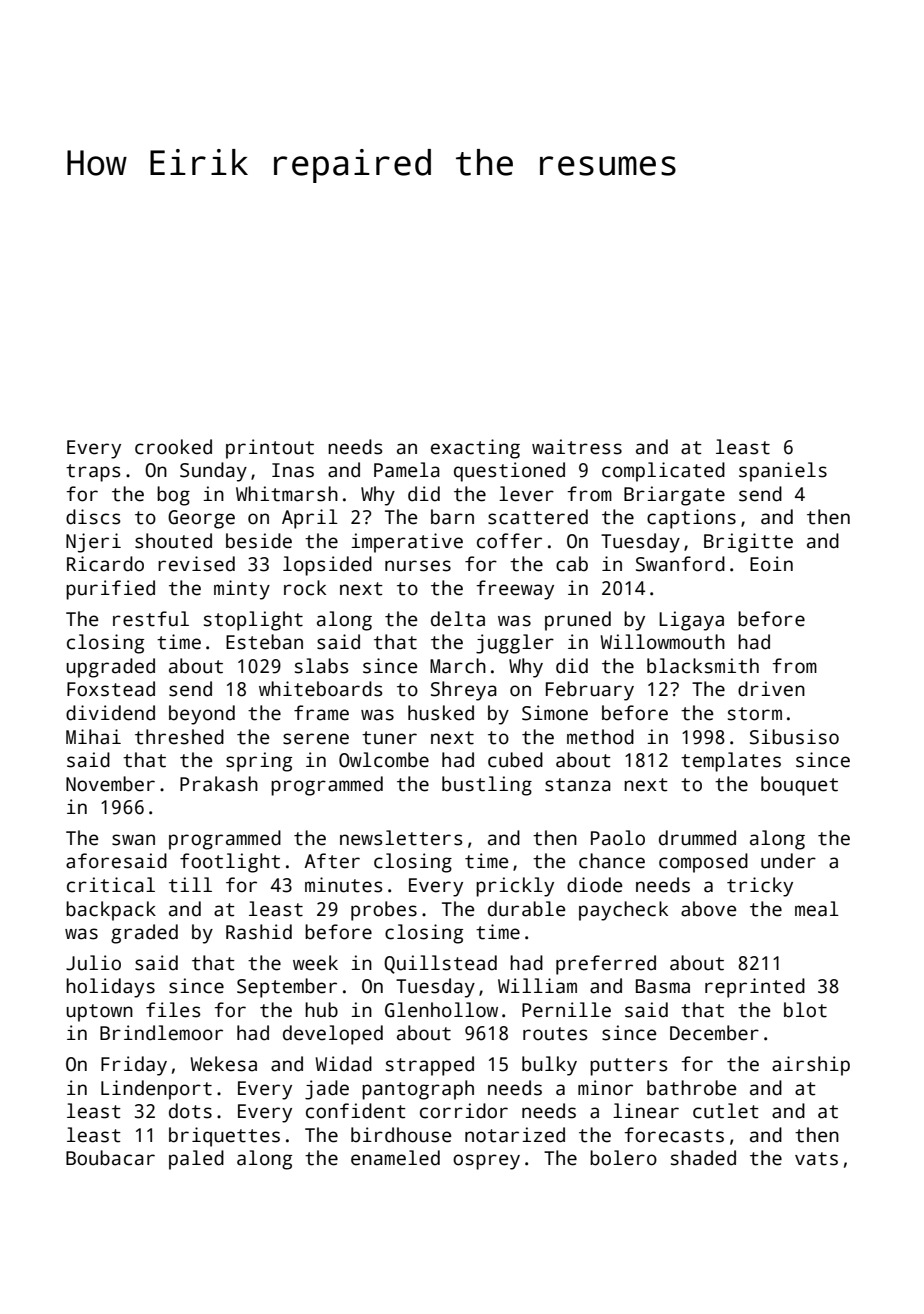 This screenshot has width=924, height=1314. What do you see at coordinates (305, 588) in the screenshot?
I see `rock` at bounding box center [305, 588].
